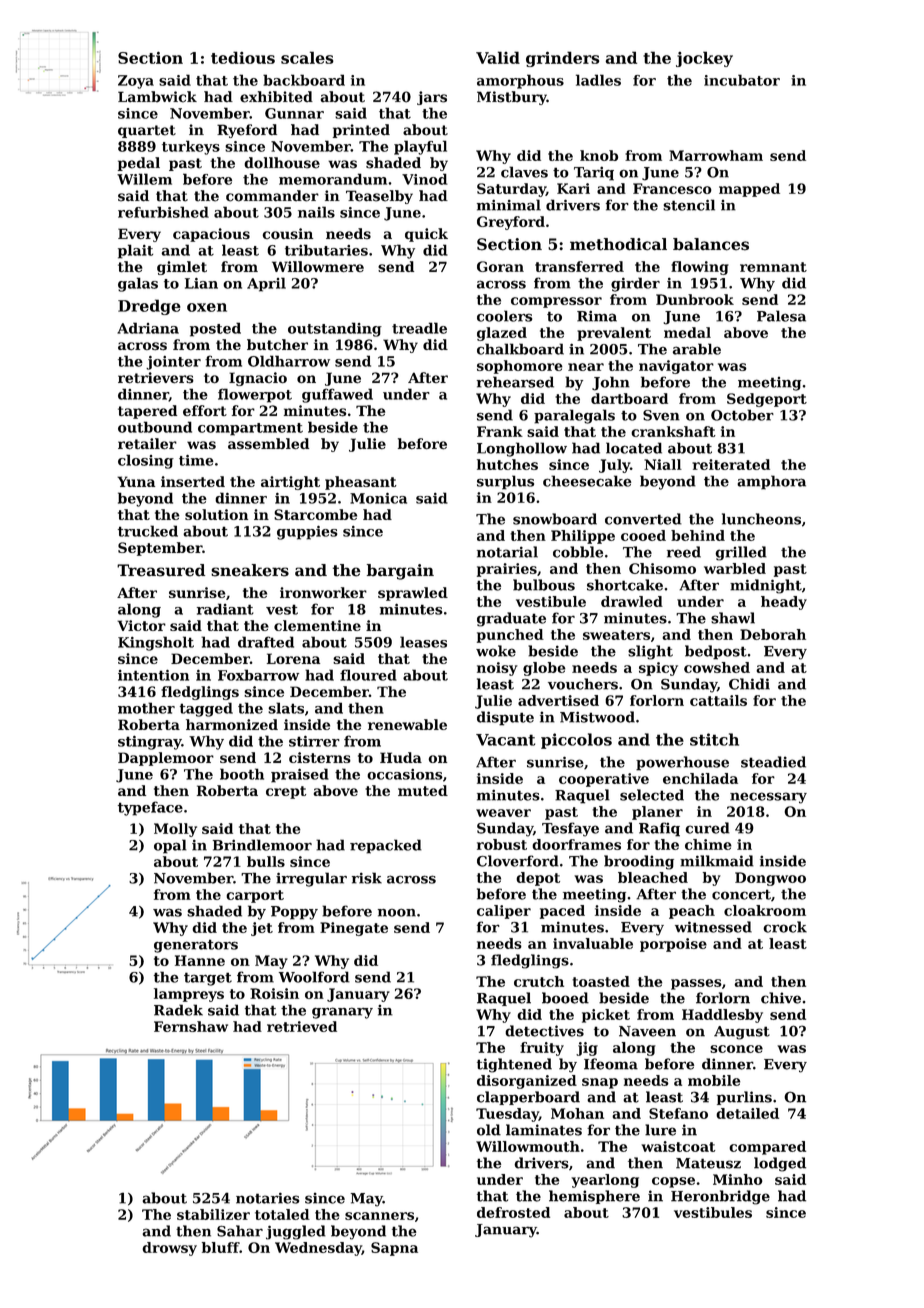 The height and width of the screenshot is (1308, 924). I want to click on detectives, so click(544, 1031).
